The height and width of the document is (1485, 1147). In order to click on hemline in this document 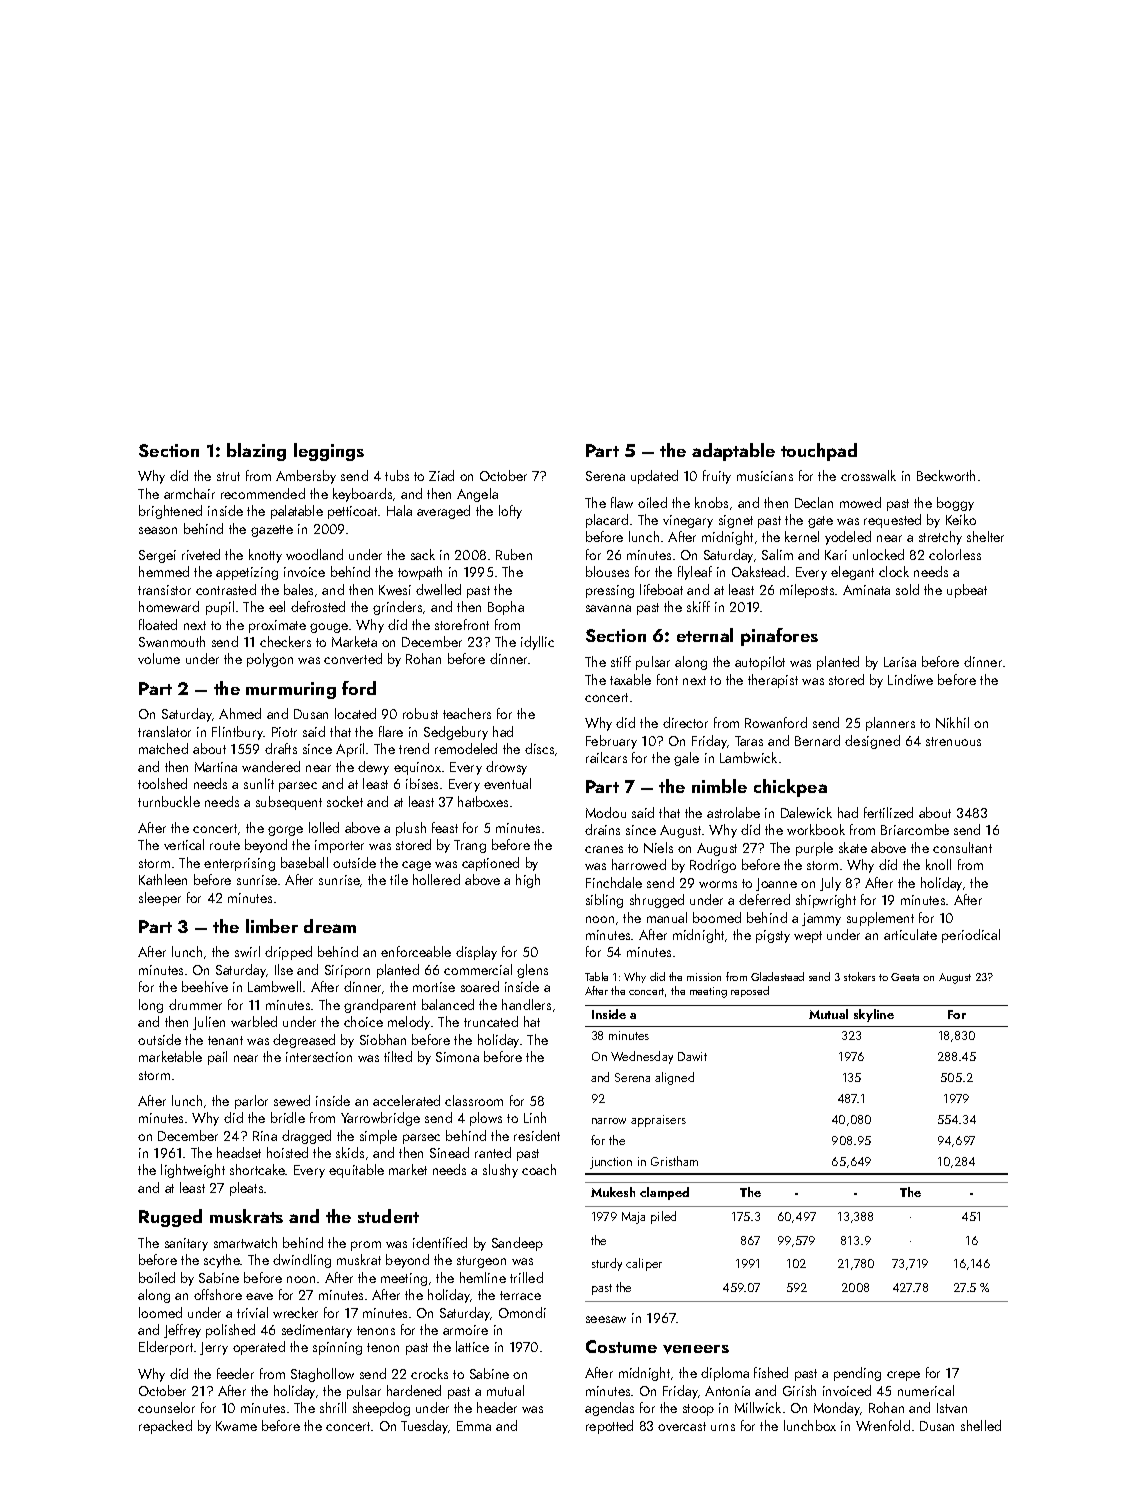, I will do `click(483, 1277)`.
